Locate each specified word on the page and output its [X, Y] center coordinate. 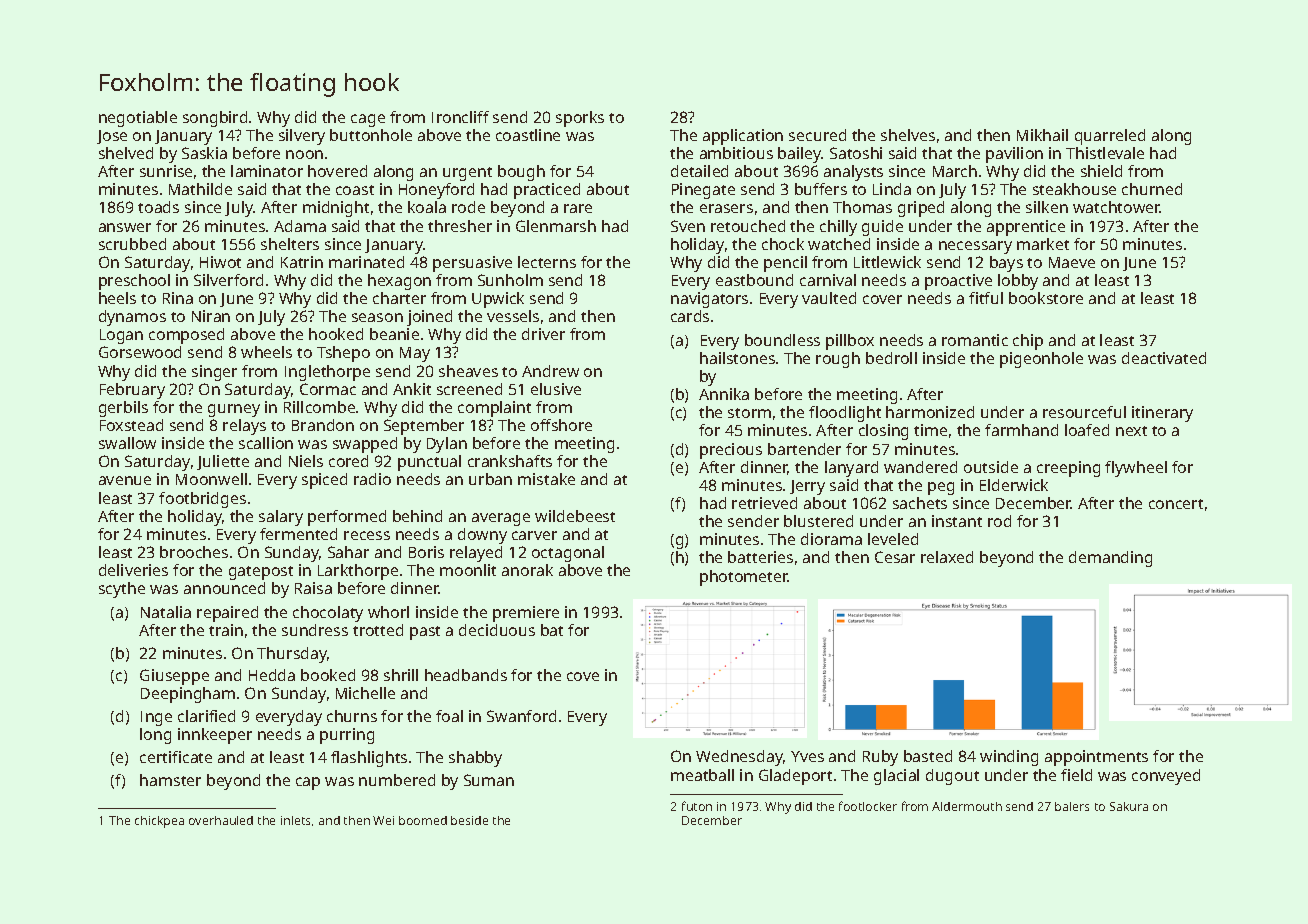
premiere [526, 614]
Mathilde [200, 189]
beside [469, 820]
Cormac [328, 389]
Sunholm [510, 280]
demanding [1110, 559]
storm [749, 413]
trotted [378, 630]
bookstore [1046, 298]
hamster [170, 780]
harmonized [930, 412]
